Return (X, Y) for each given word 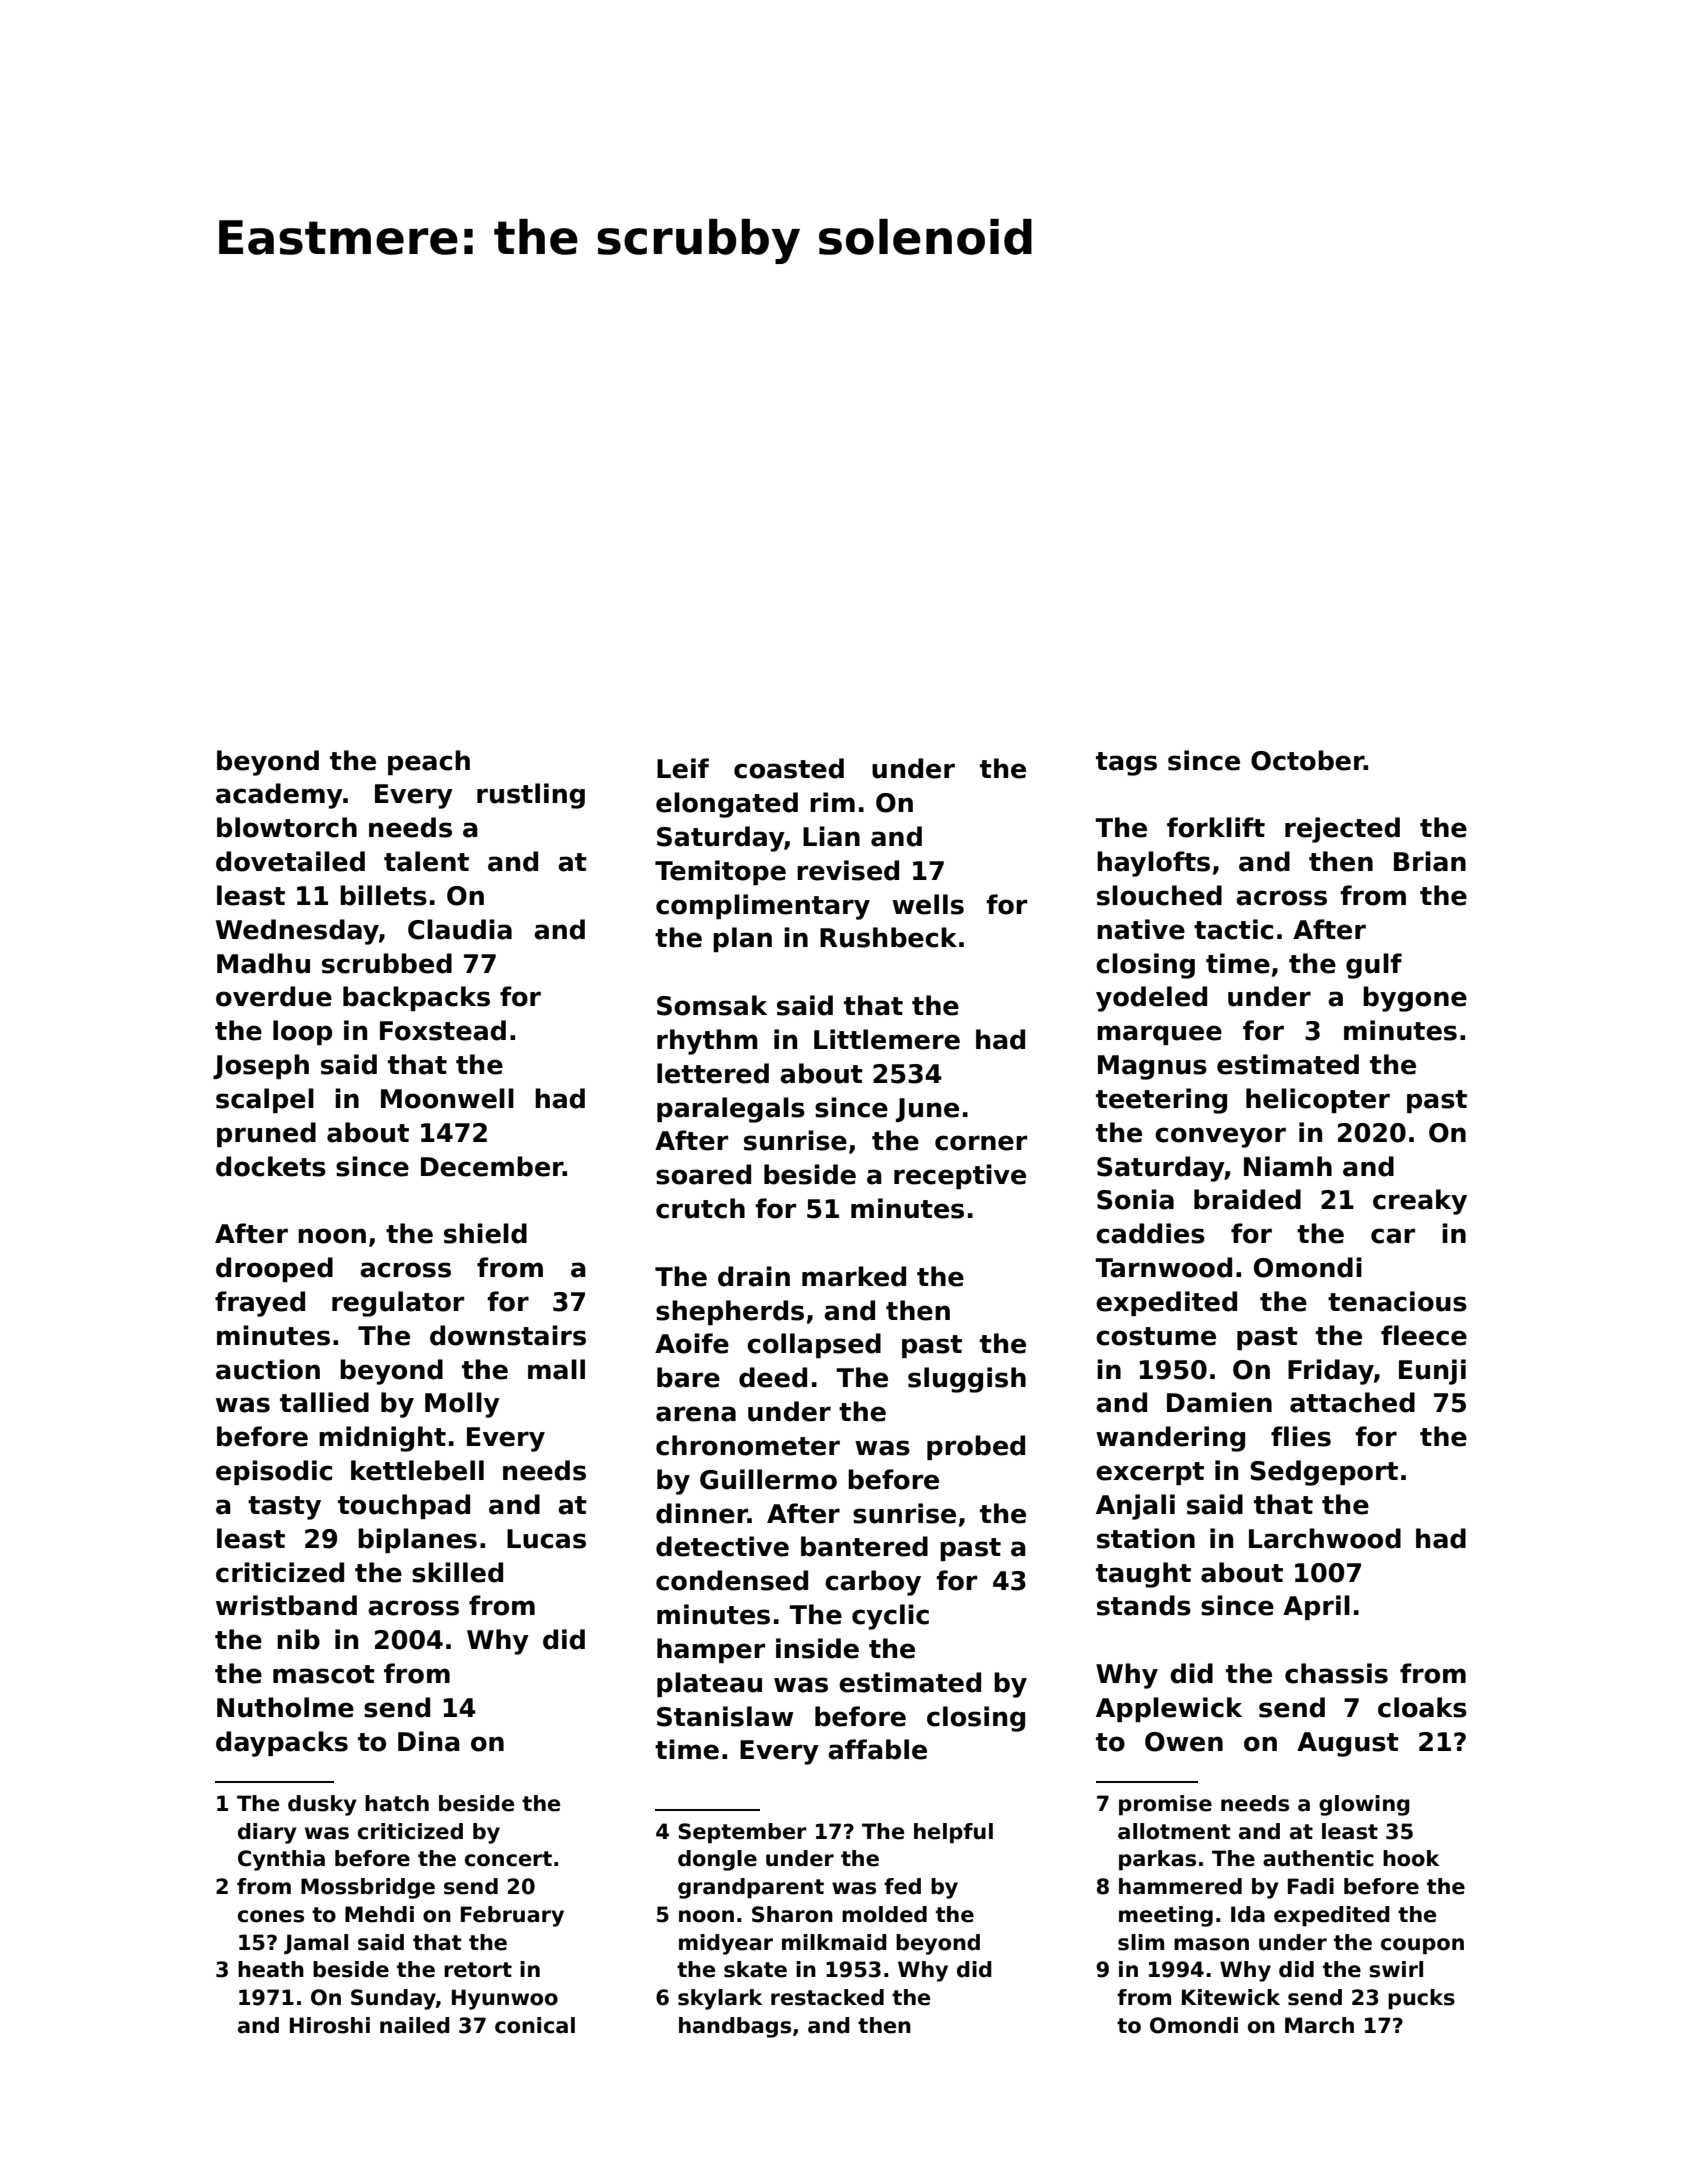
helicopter (1318, 1100)
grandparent (751, 1888)
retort (478, 1970)
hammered (1180, 1886)
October (1307, 760)
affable (877, 1749)
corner (981, 1143)
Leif (683, 768)
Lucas (546, 1539)
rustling (531, 796)
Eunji (1432, 1372)
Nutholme (285, 1707)
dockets (271, 1166)
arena (696, 1414)
